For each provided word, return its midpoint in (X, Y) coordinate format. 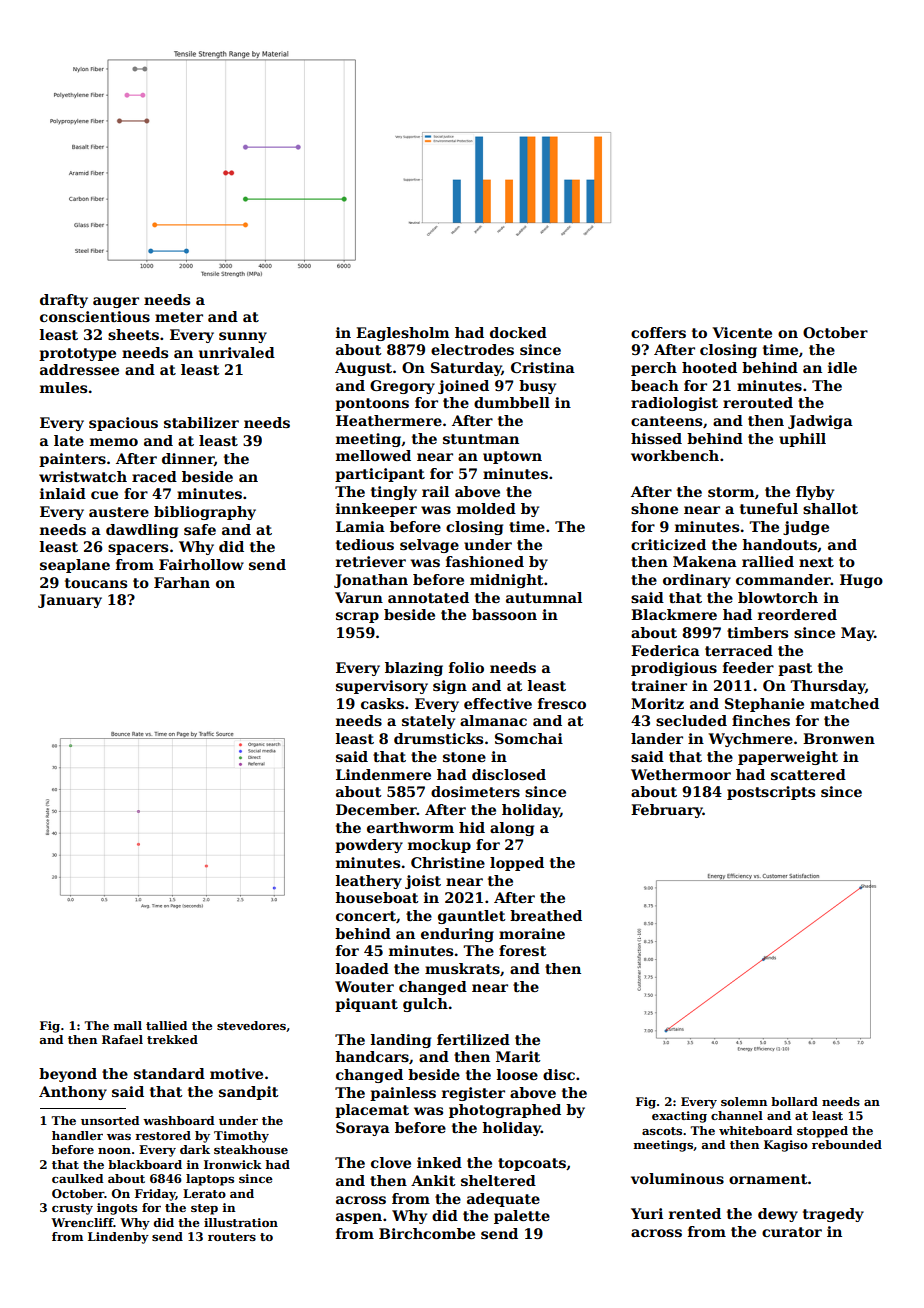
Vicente (742, 332)
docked (518, 332)
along (512, 829)
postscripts (771, 793)
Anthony (73, 1093)
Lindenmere (383, 774)
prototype (77, 354)
